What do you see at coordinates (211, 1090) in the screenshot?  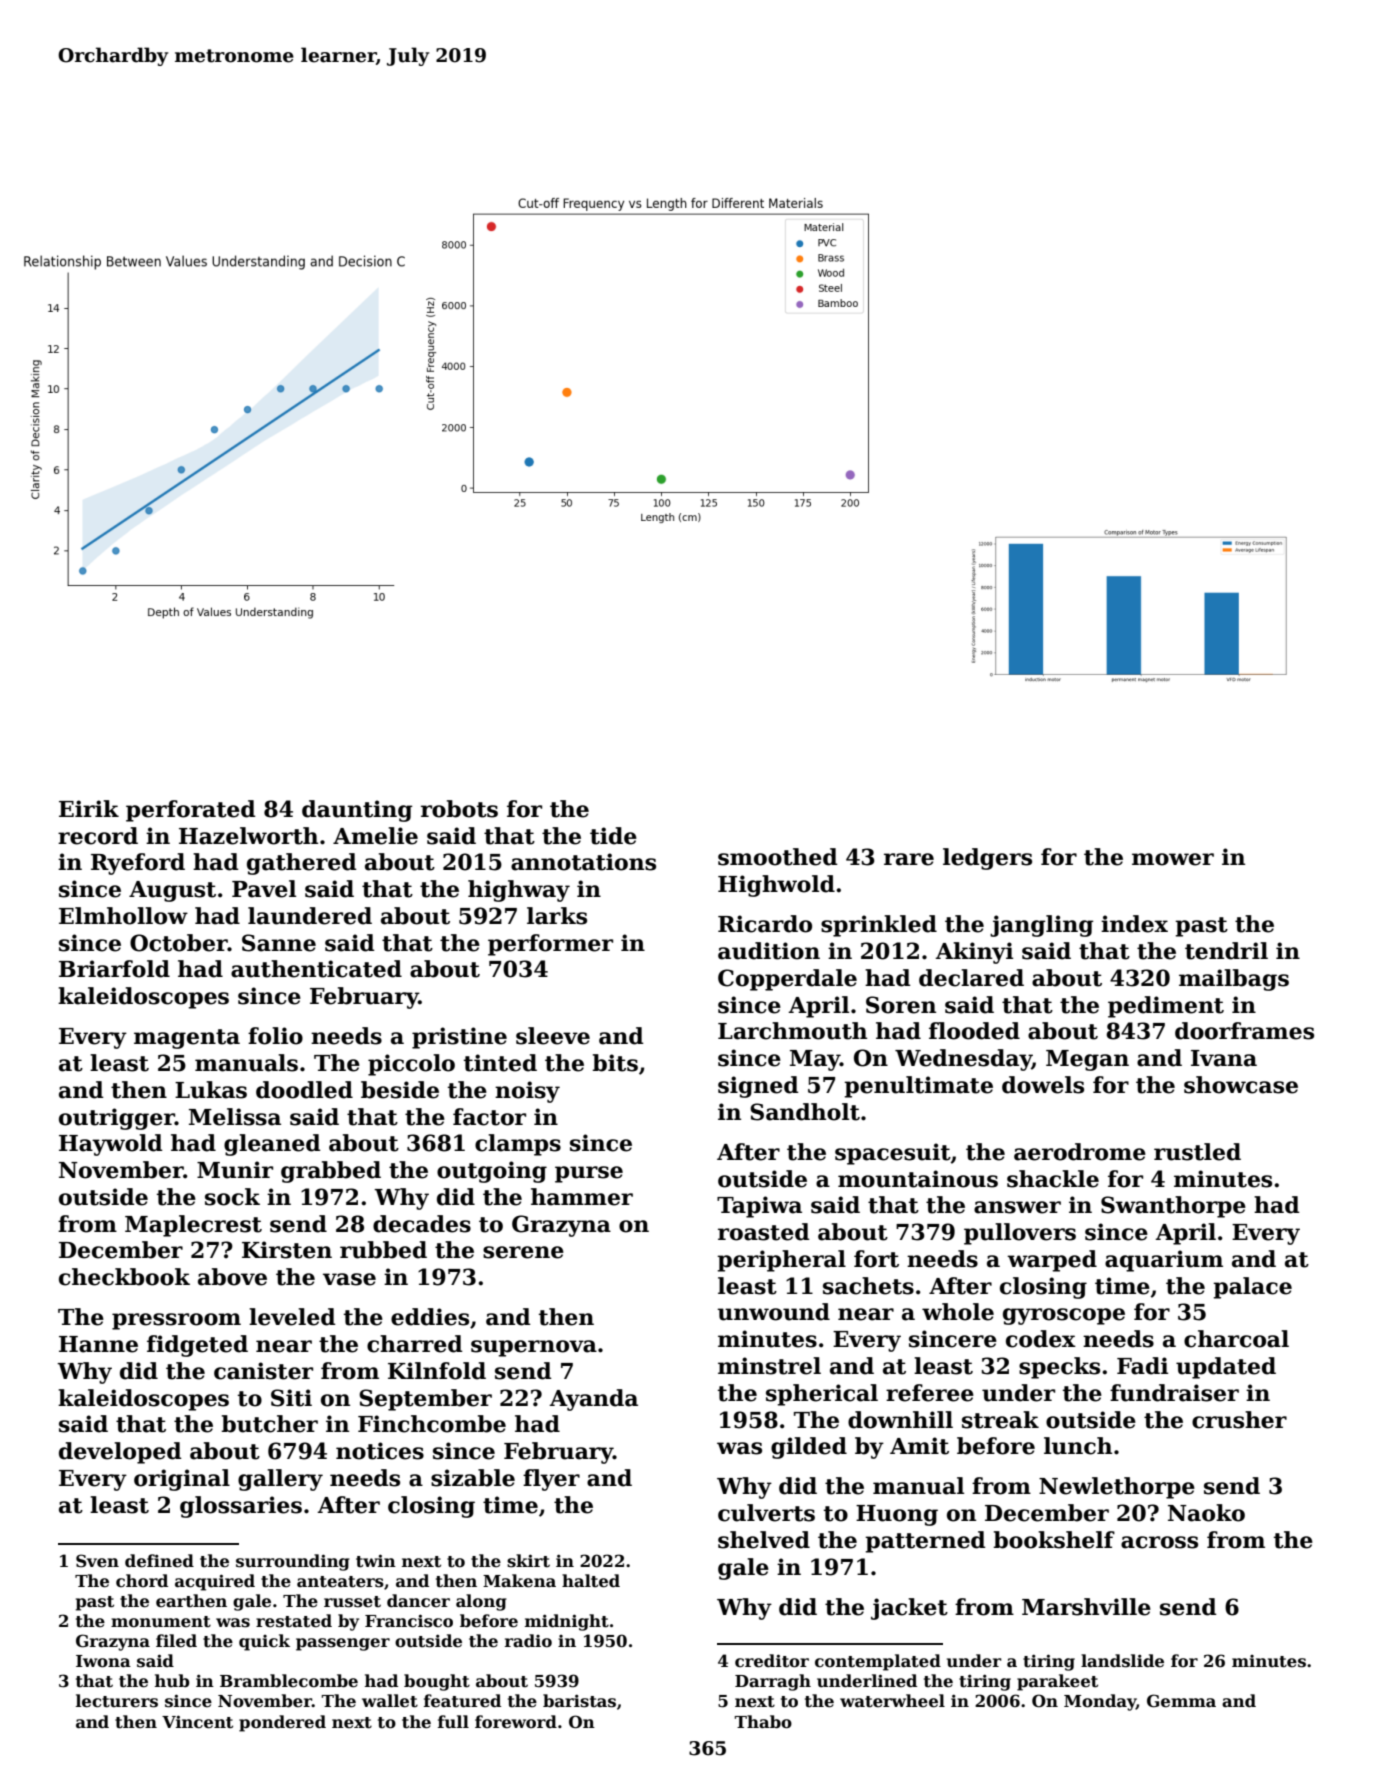 I see `Lukas` at bounding box center [211, 1090].
